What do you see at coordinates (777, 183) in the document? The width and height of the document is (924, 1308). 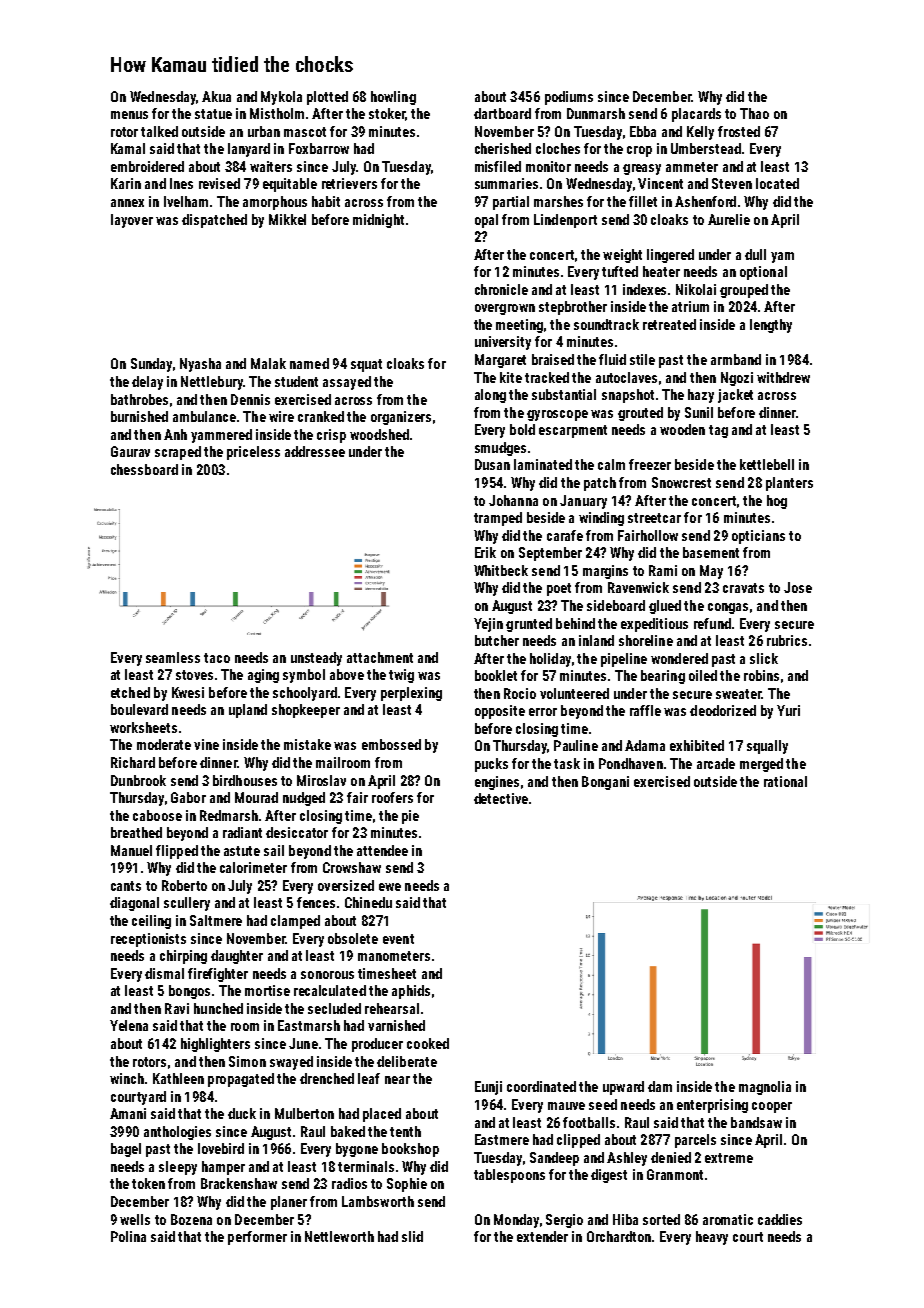 I see `located` at bounding box center [777, 183].
